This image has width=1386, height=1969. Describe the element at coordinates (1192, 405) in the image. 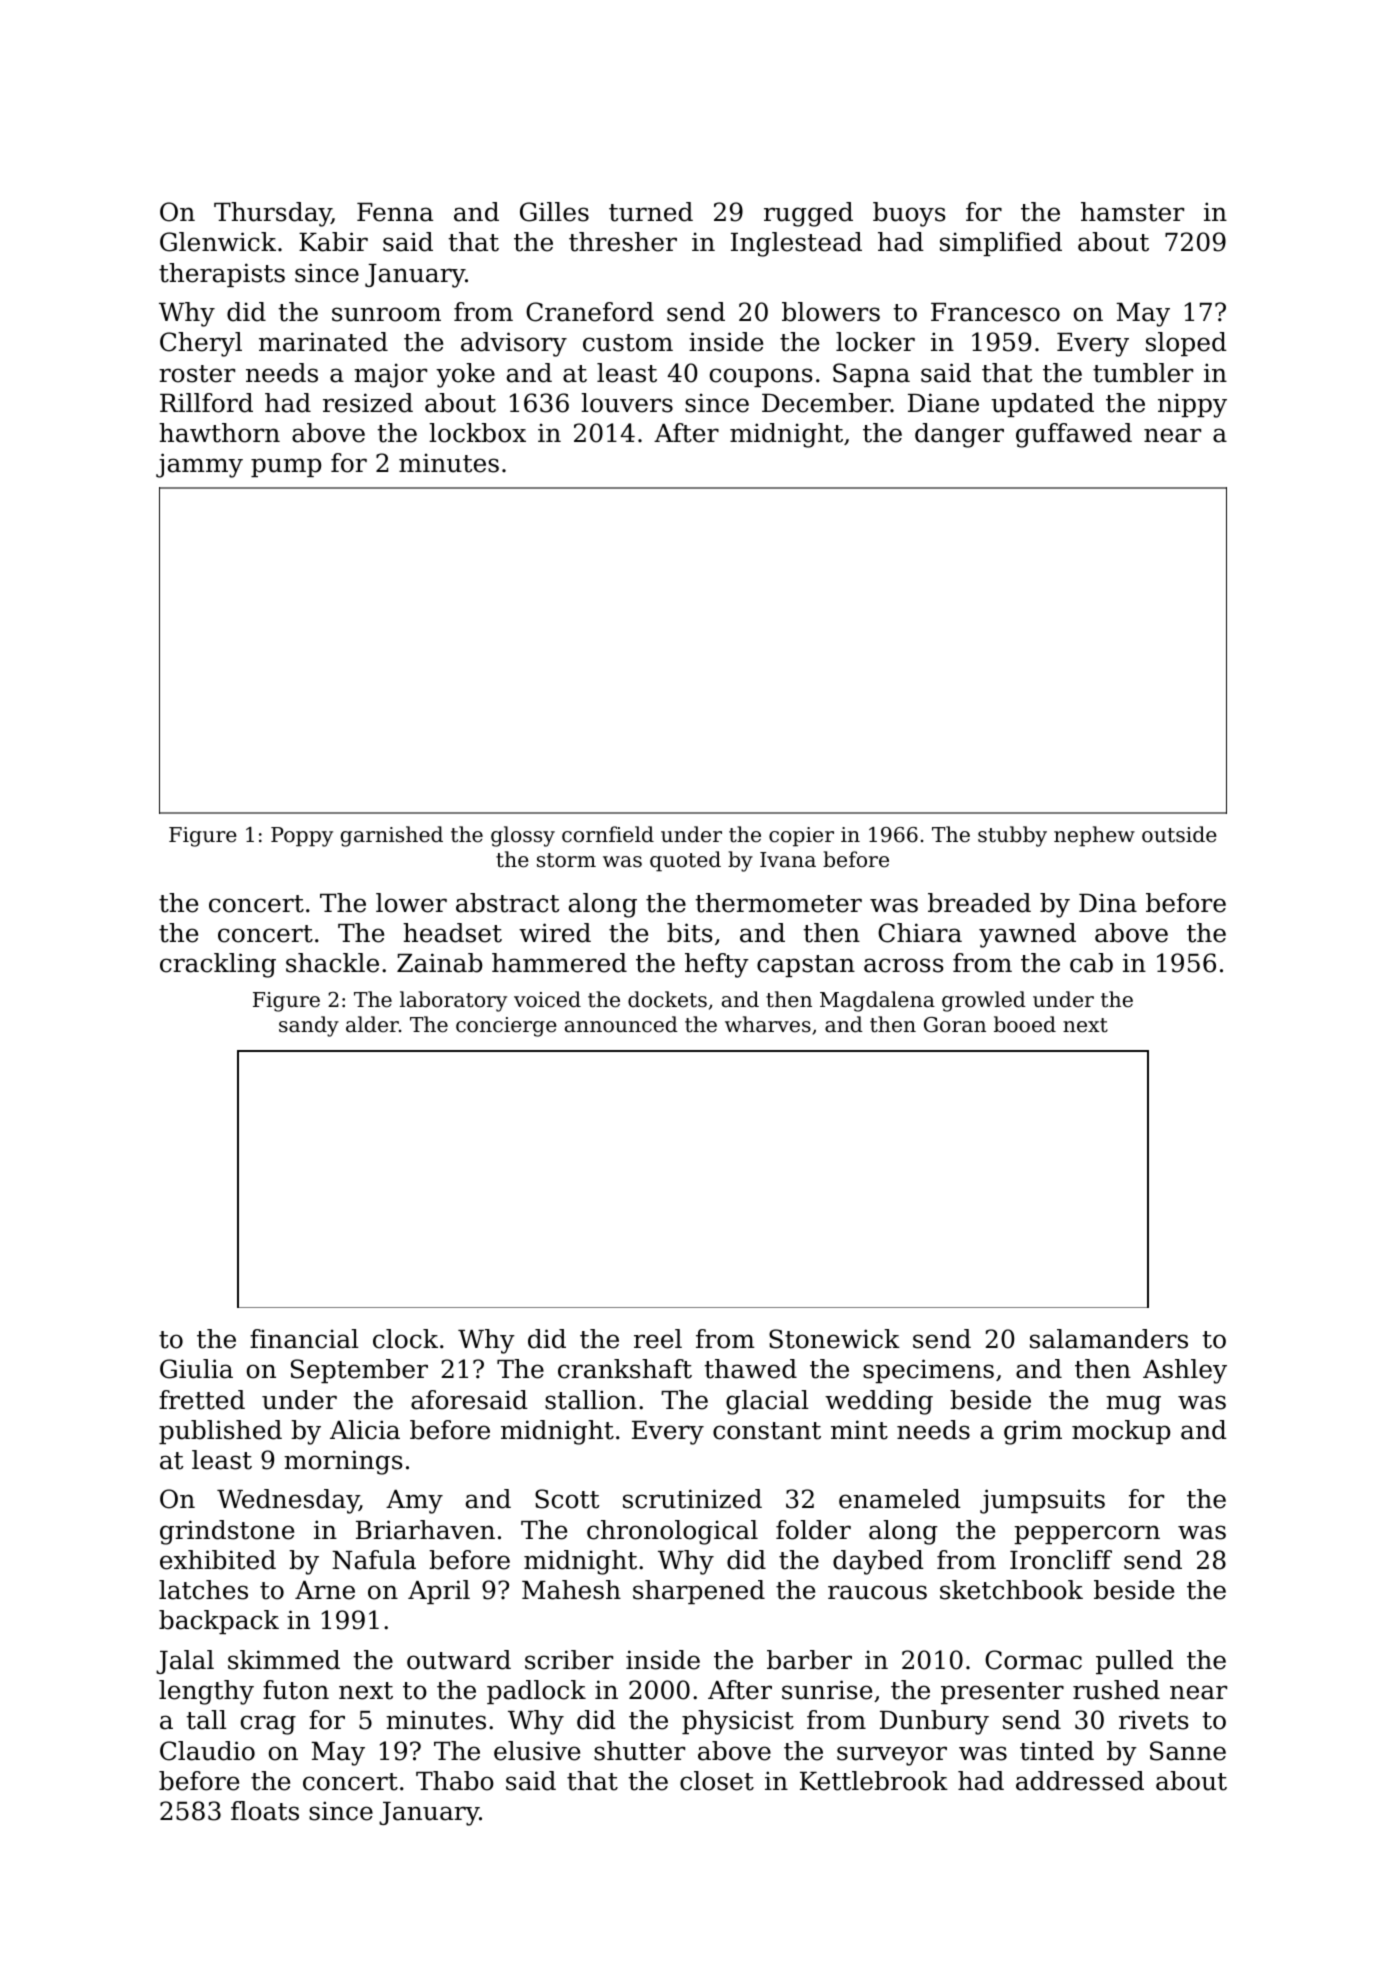

I see `nippy` at that location.
